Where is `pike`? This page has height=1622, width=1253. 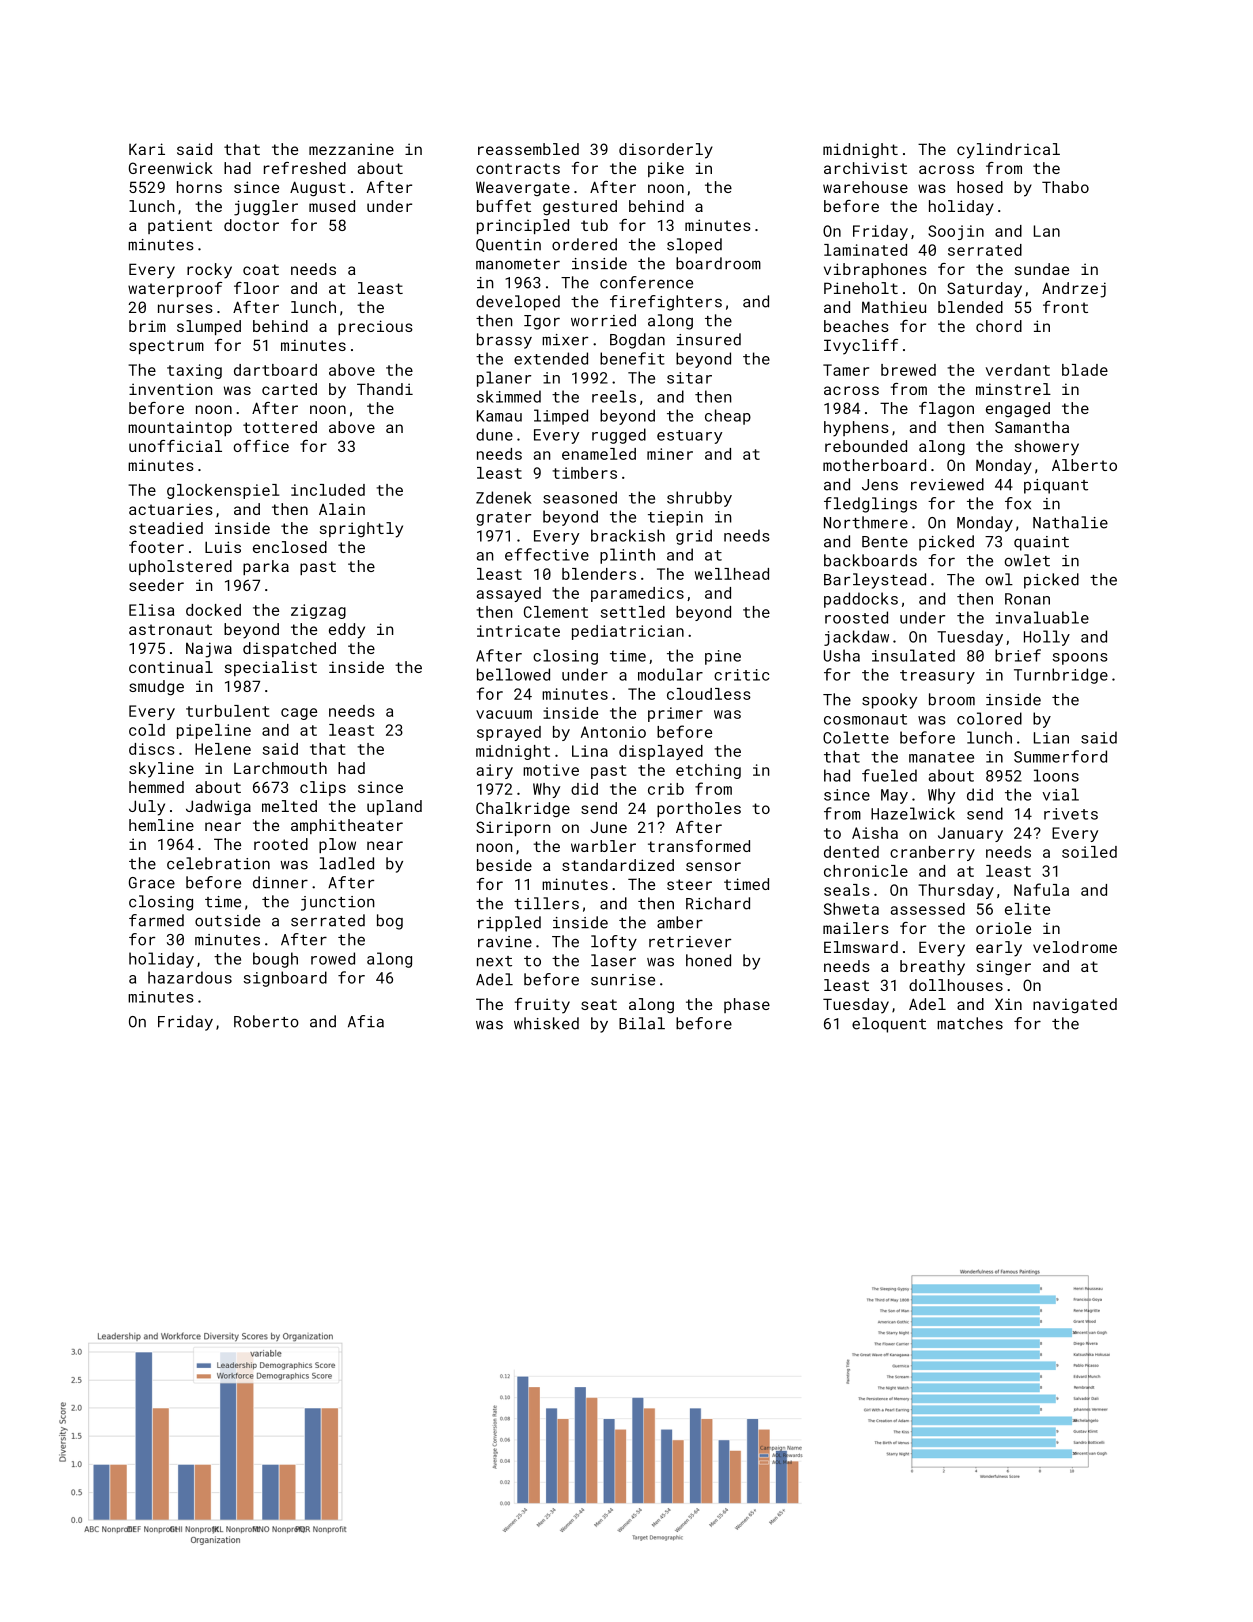
pike is located at coordinates (666, 169).
